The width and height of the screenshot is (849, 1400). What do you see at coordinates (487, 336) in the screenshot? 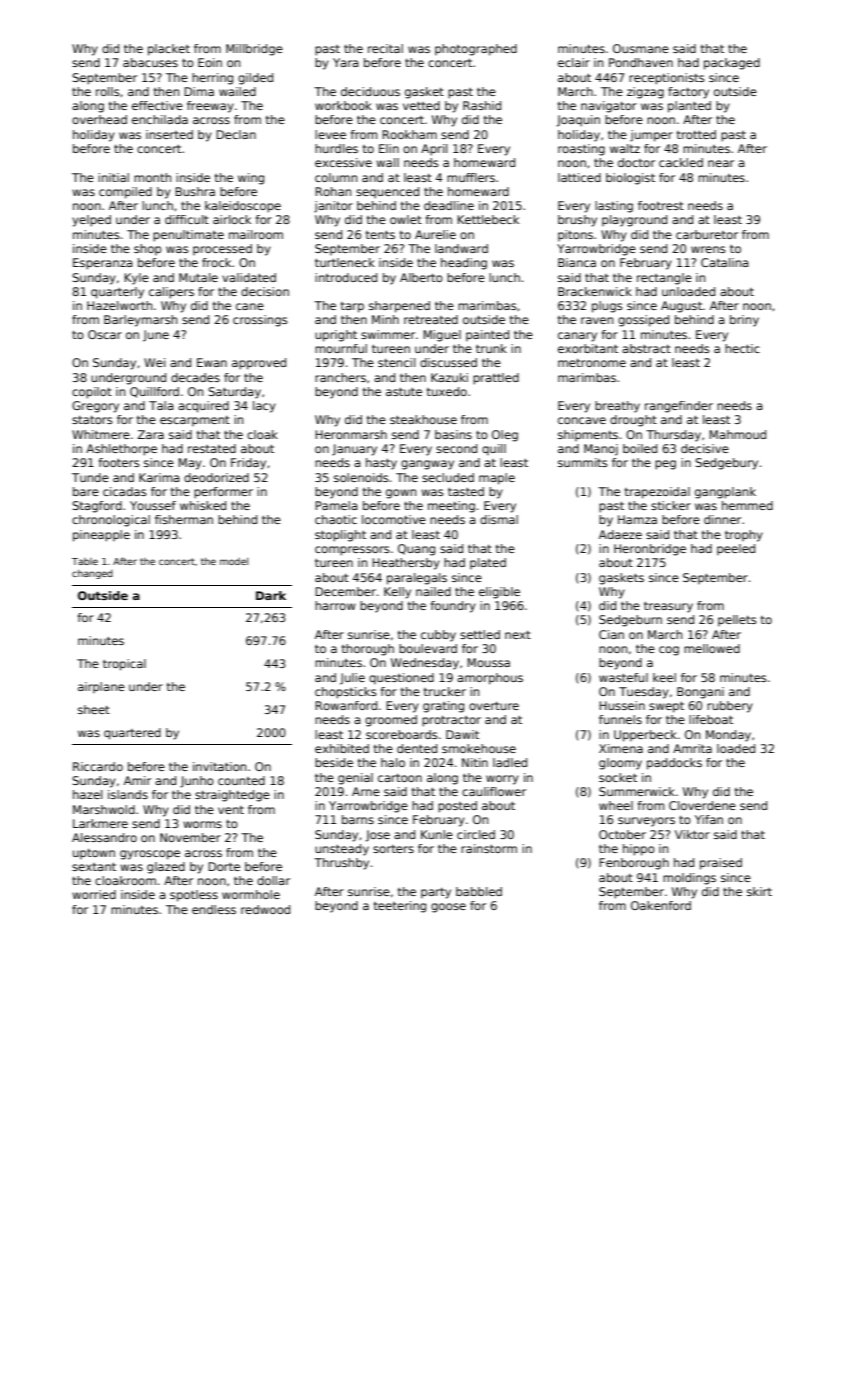
I see `painted` at bounding box center [487, 336].
